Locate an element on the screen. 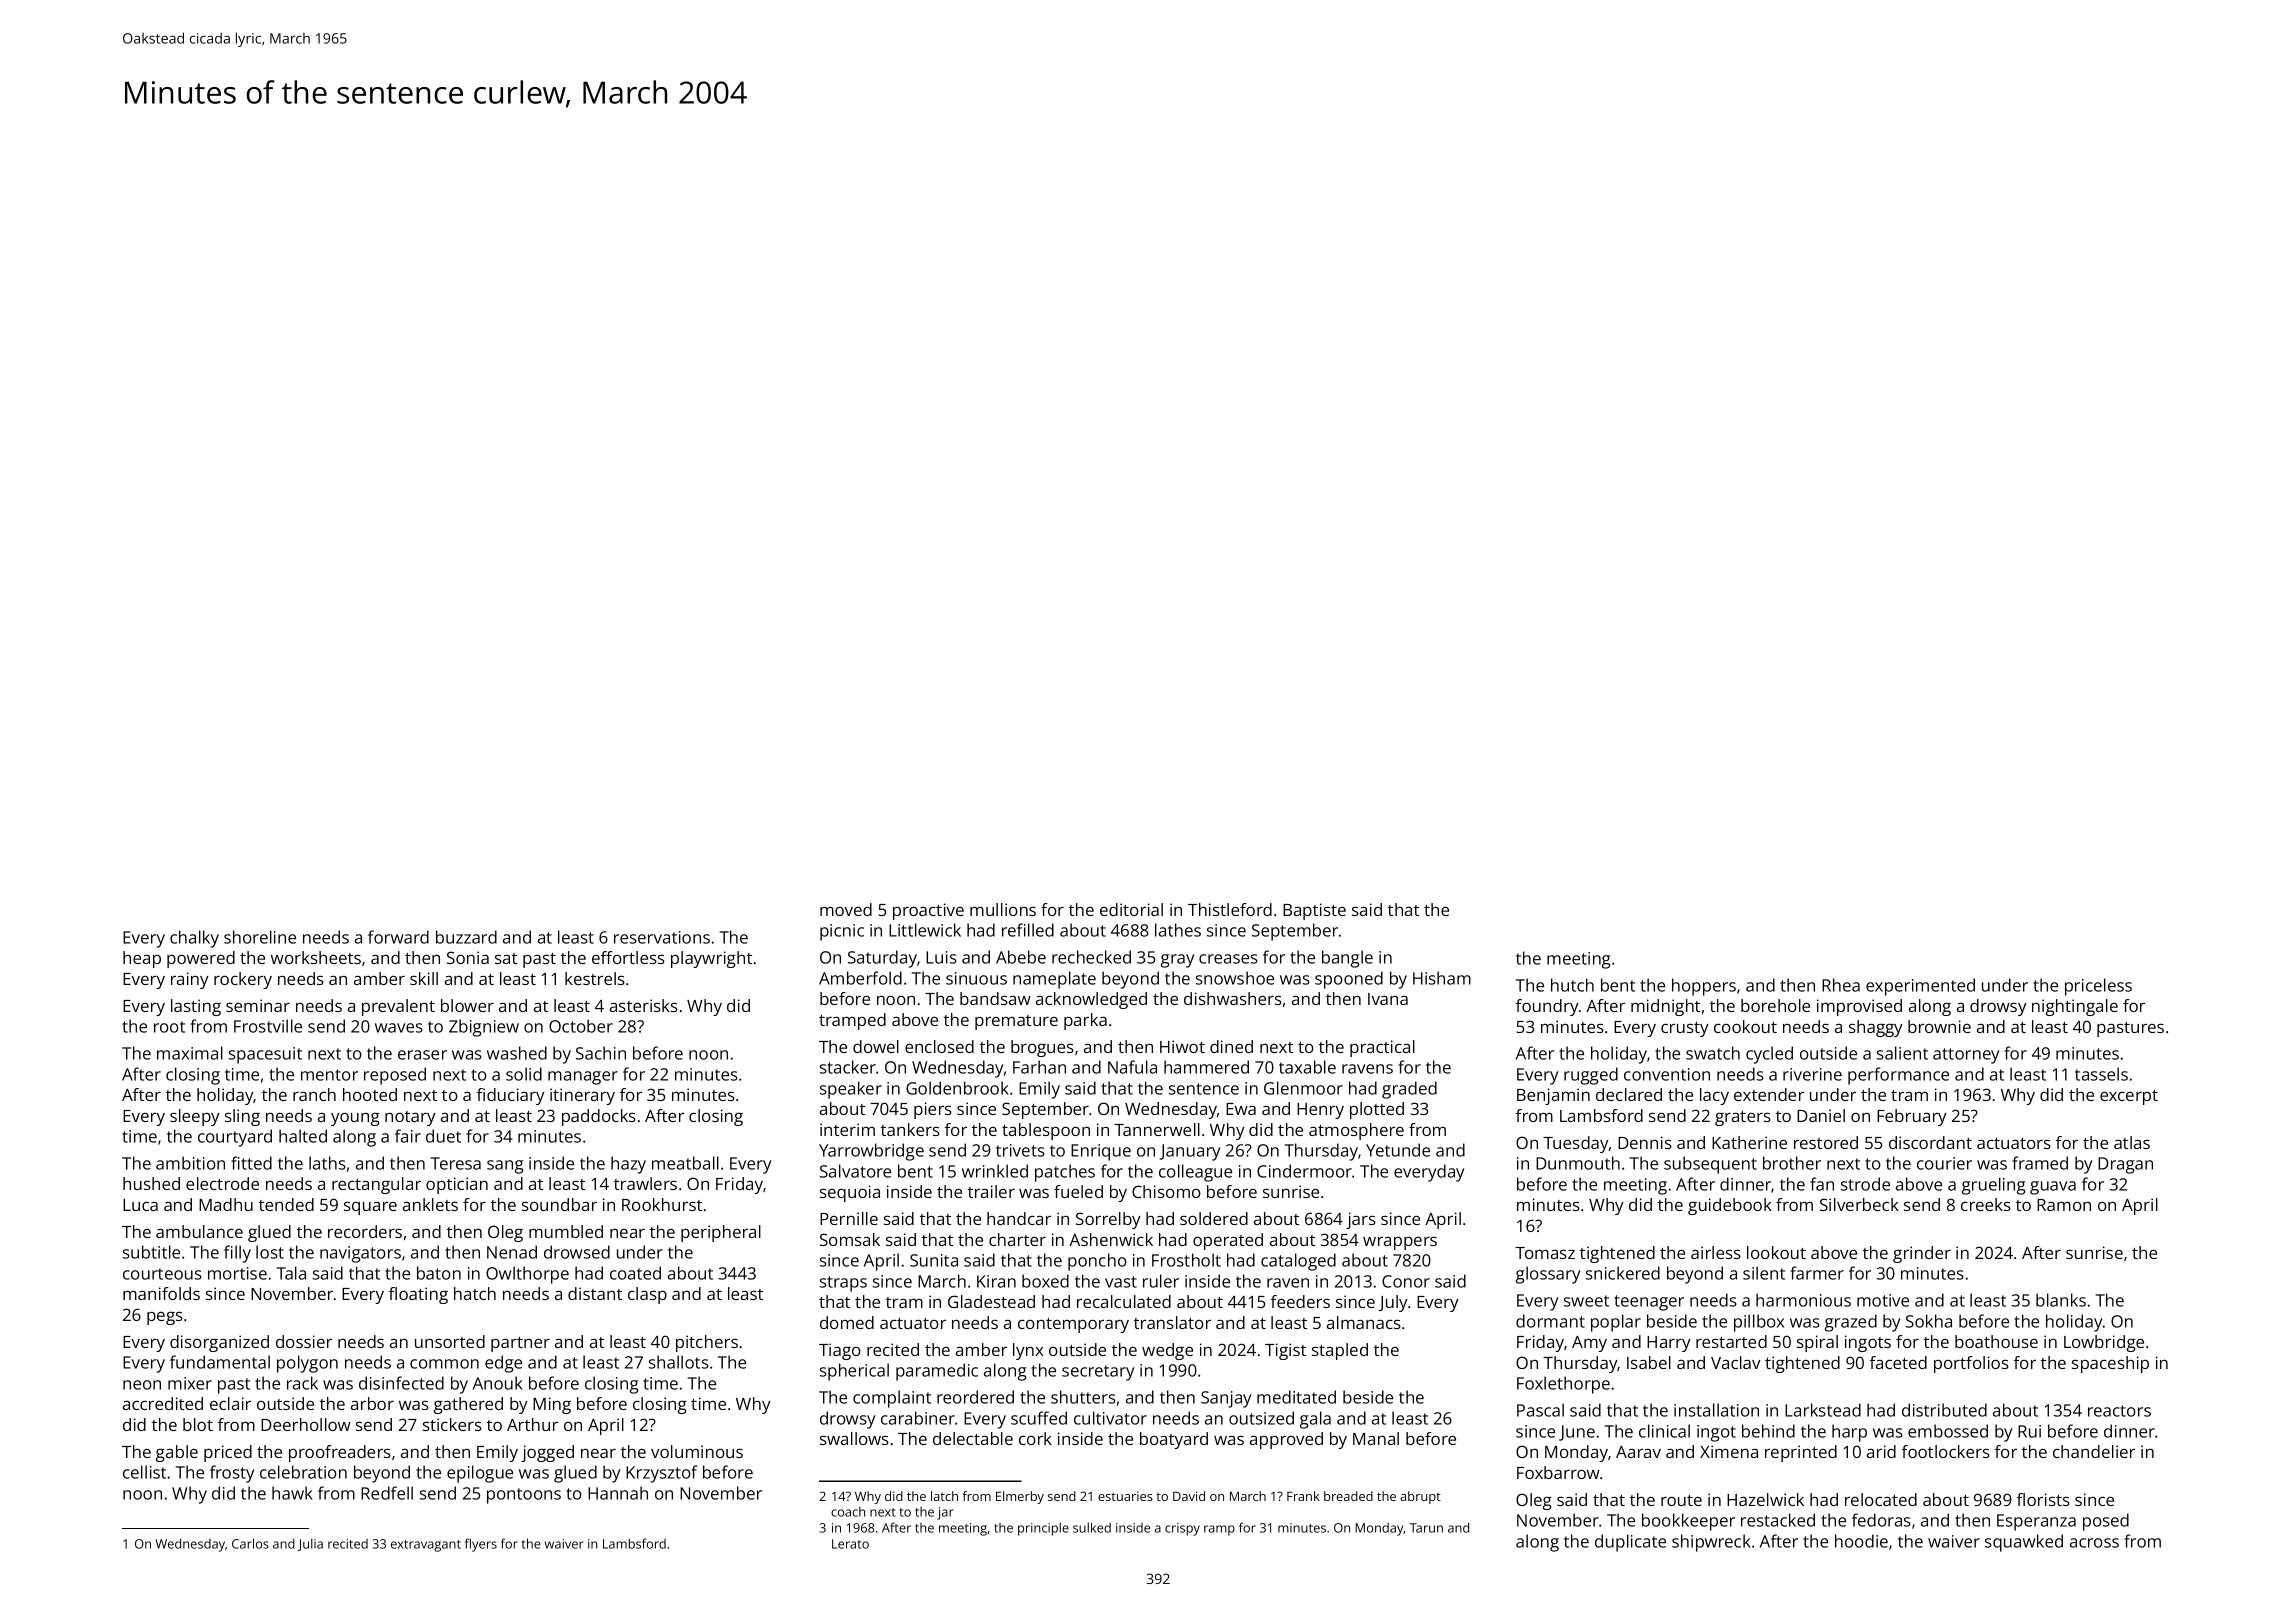  subtitle is located at coordinates (151, 1252).
